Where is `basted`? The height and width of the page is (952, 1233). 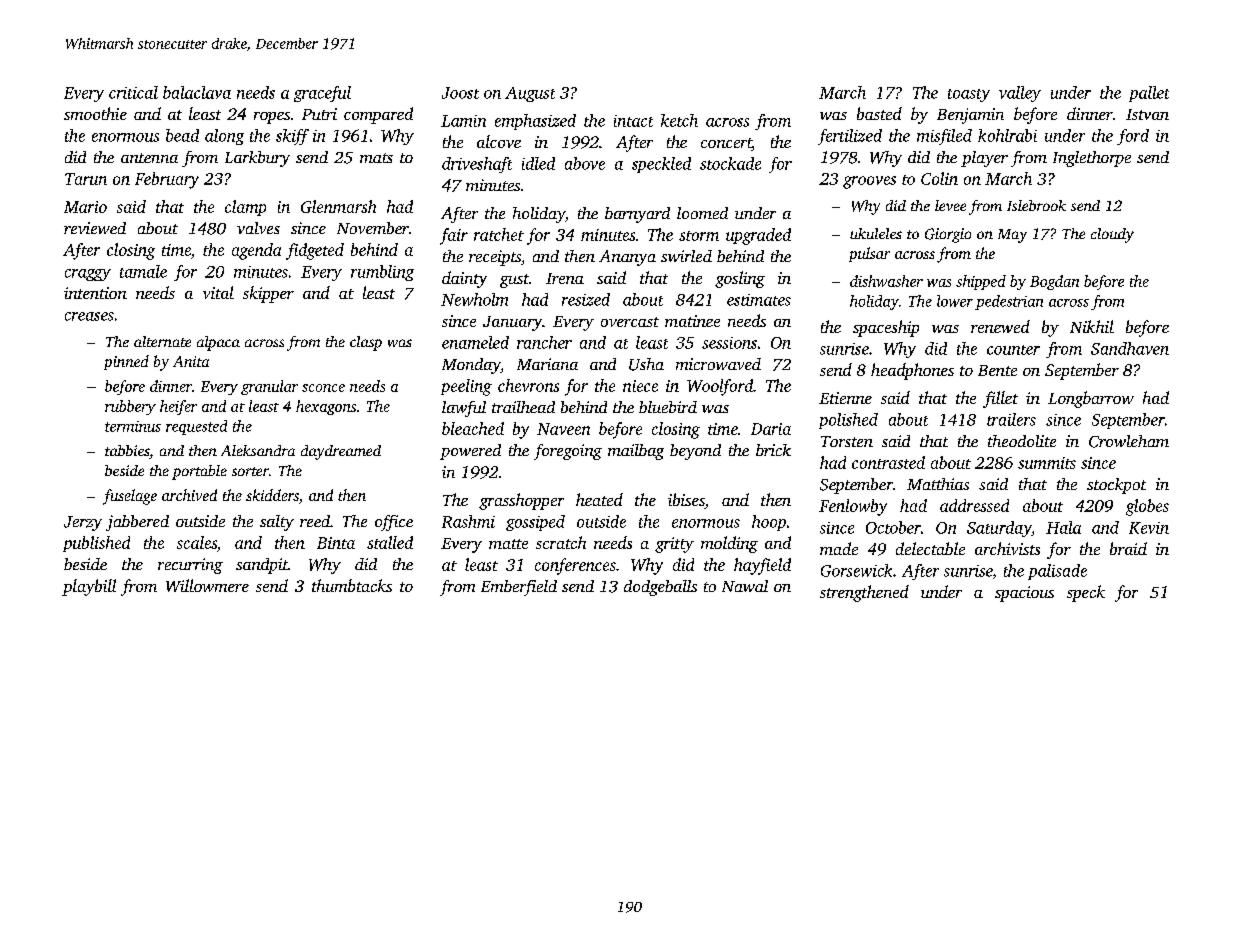
basted is located at coordinates (879, 113).
